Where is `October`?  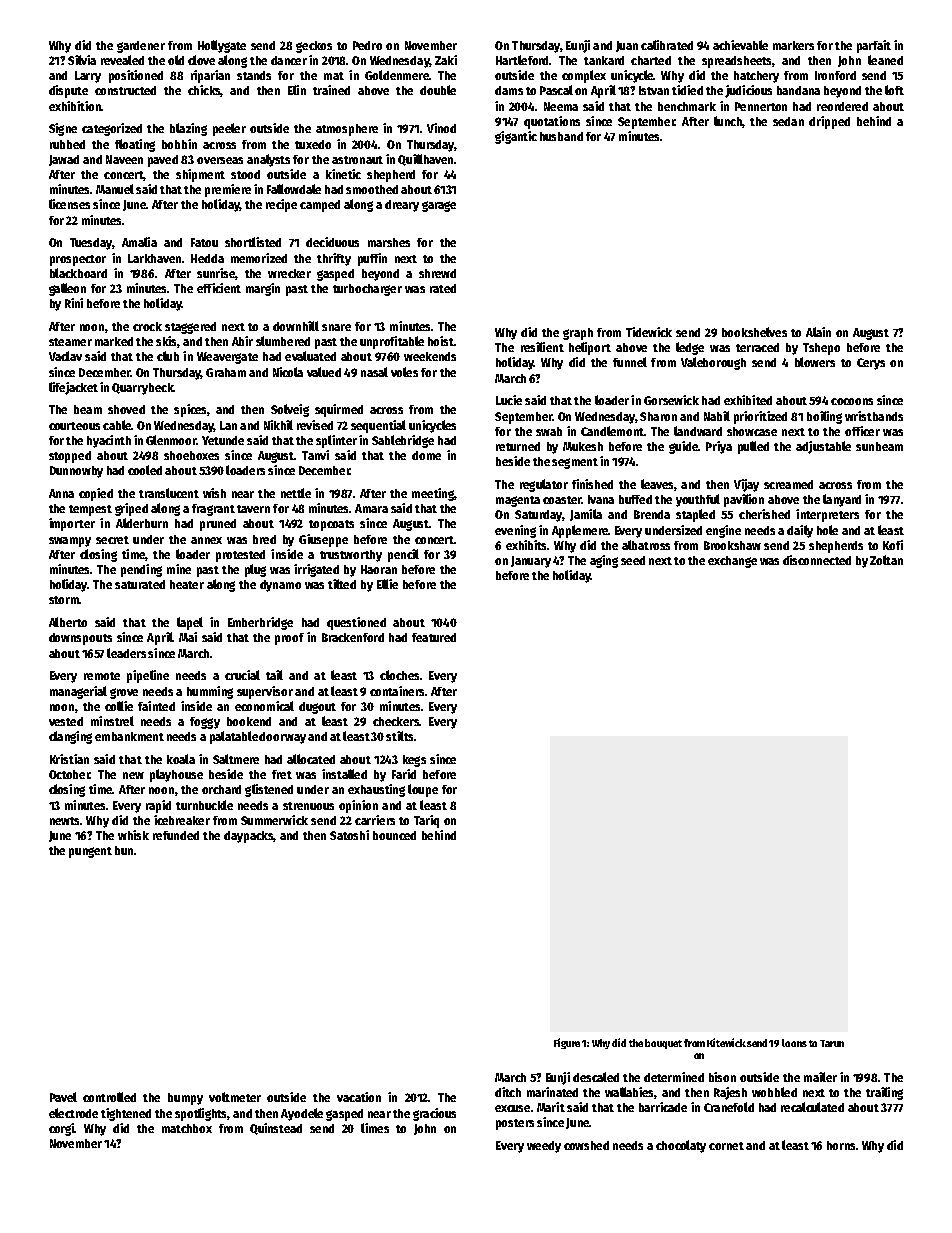 October is located at coordinates (69, 774).
